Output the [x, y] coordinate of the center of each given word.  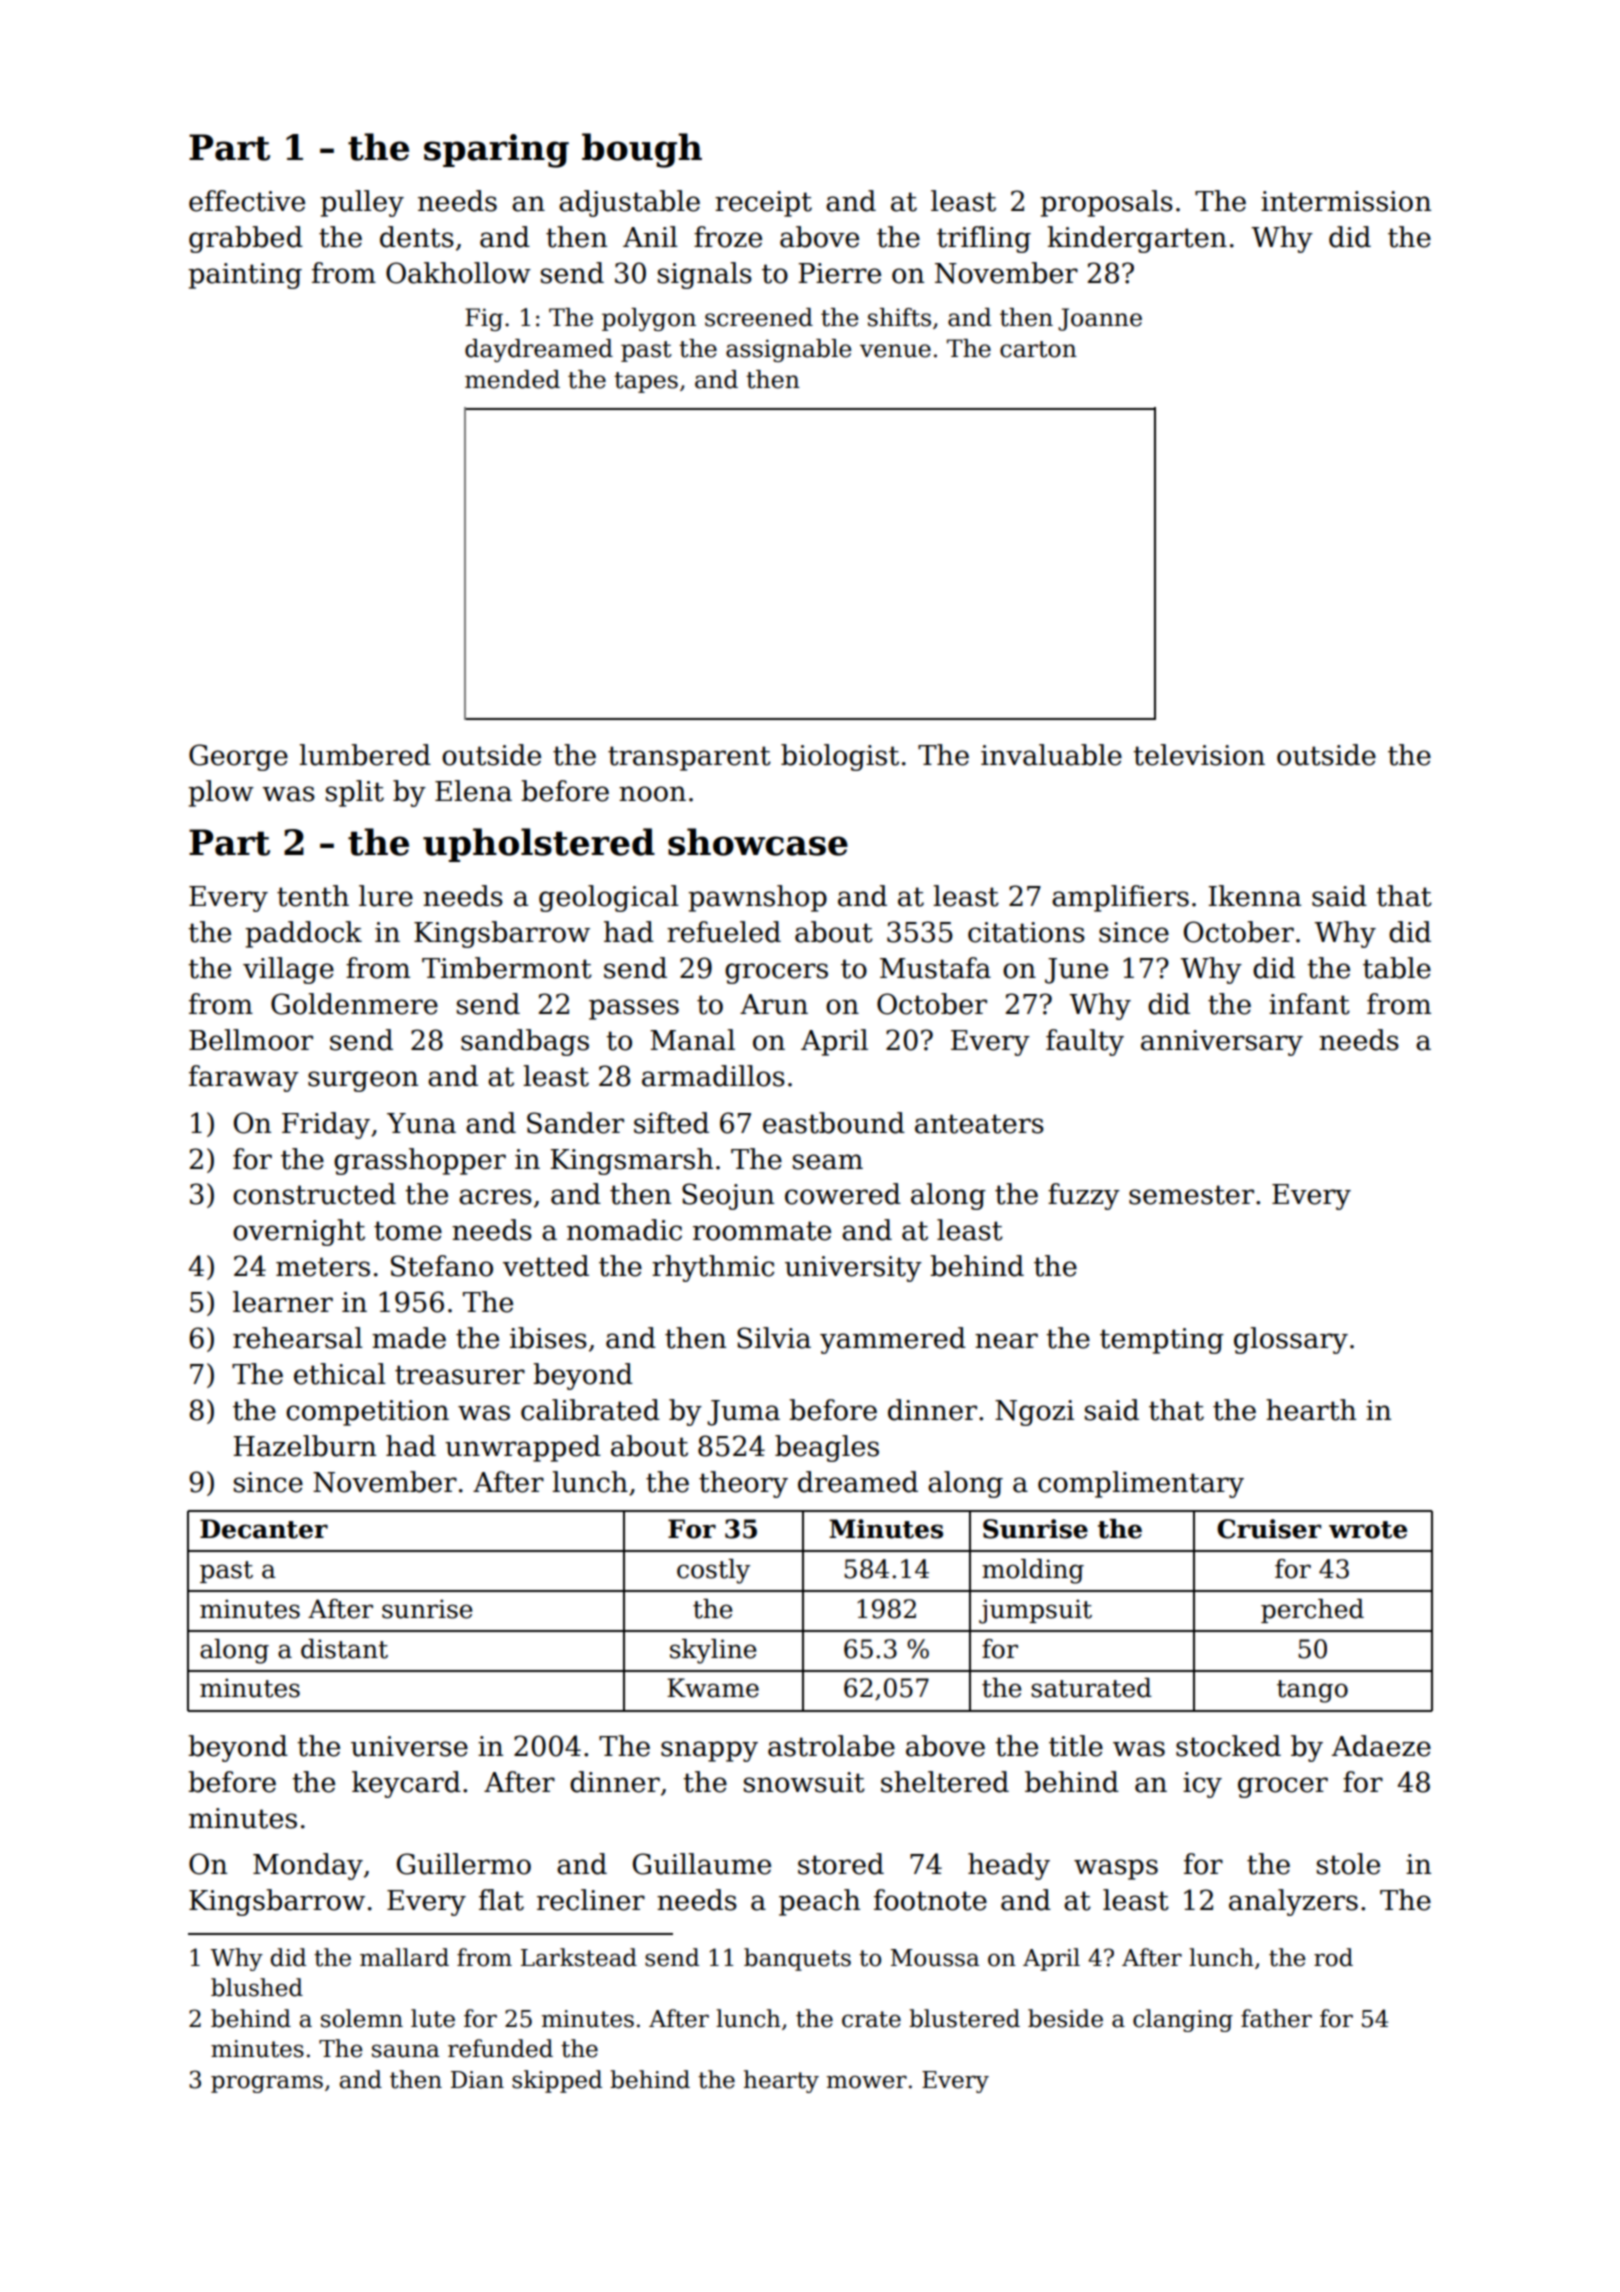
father [1276, 2018]
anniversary [1222, 1043]
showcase [758, 842]
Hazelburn [304, 1446]
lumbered [365, 755]
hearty [781, 2081]
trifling [984, 239]
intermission [1346, 201]
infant [1309, 1004]
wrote [1368, 1530]
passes [634, 1009]
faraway [244, 1078]
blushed [257, 1987]
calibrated [590, 1410]
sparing [496, 151]
